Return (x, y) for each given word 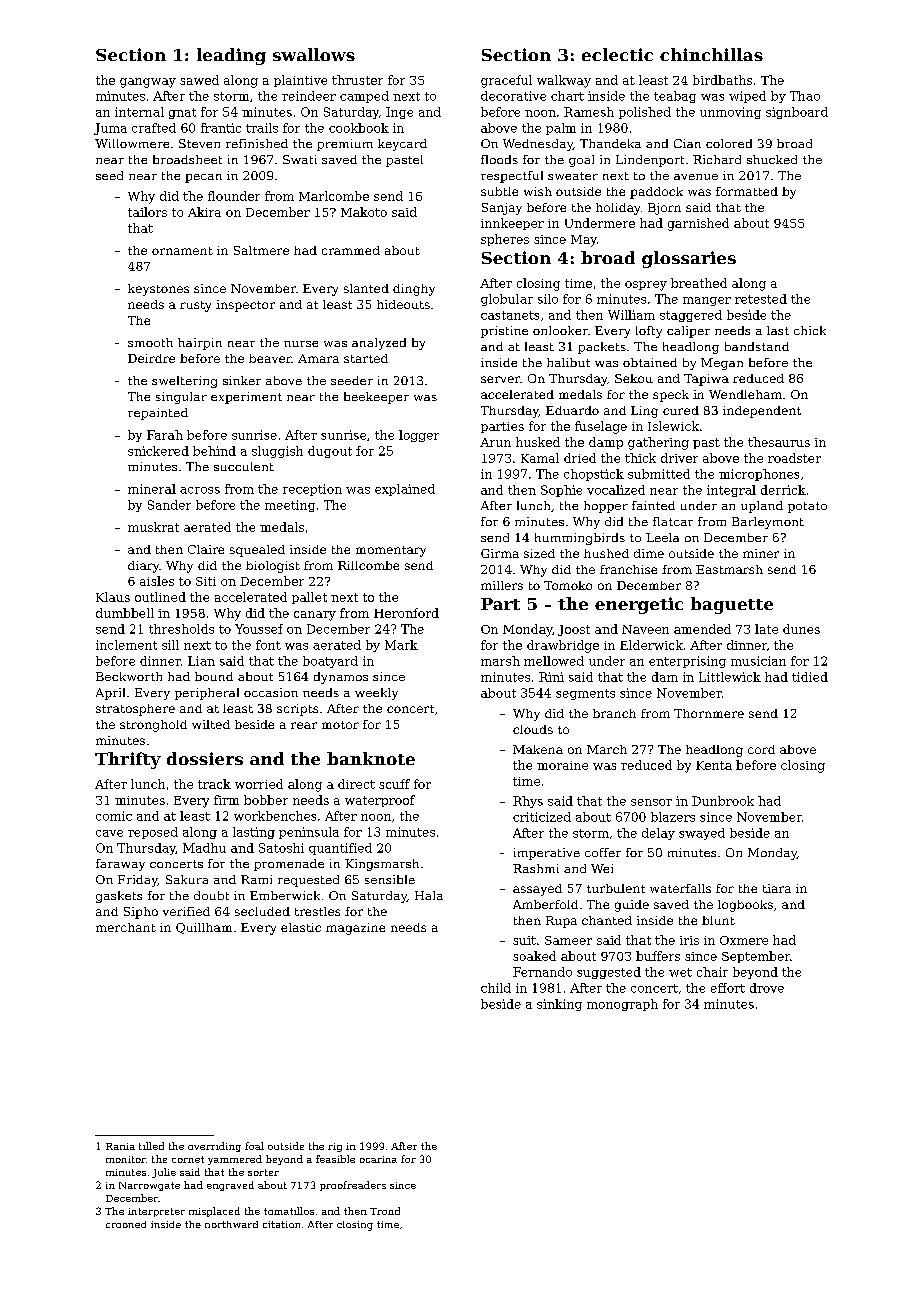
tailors (147, 212)
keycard (402, 145)
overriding (214, 1147)
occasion (271, 692)
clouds (533, 729)
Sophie (561, 491)
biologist (273, 567)
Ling (644, 412)
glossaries (689, 259)
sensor (651, 802)
